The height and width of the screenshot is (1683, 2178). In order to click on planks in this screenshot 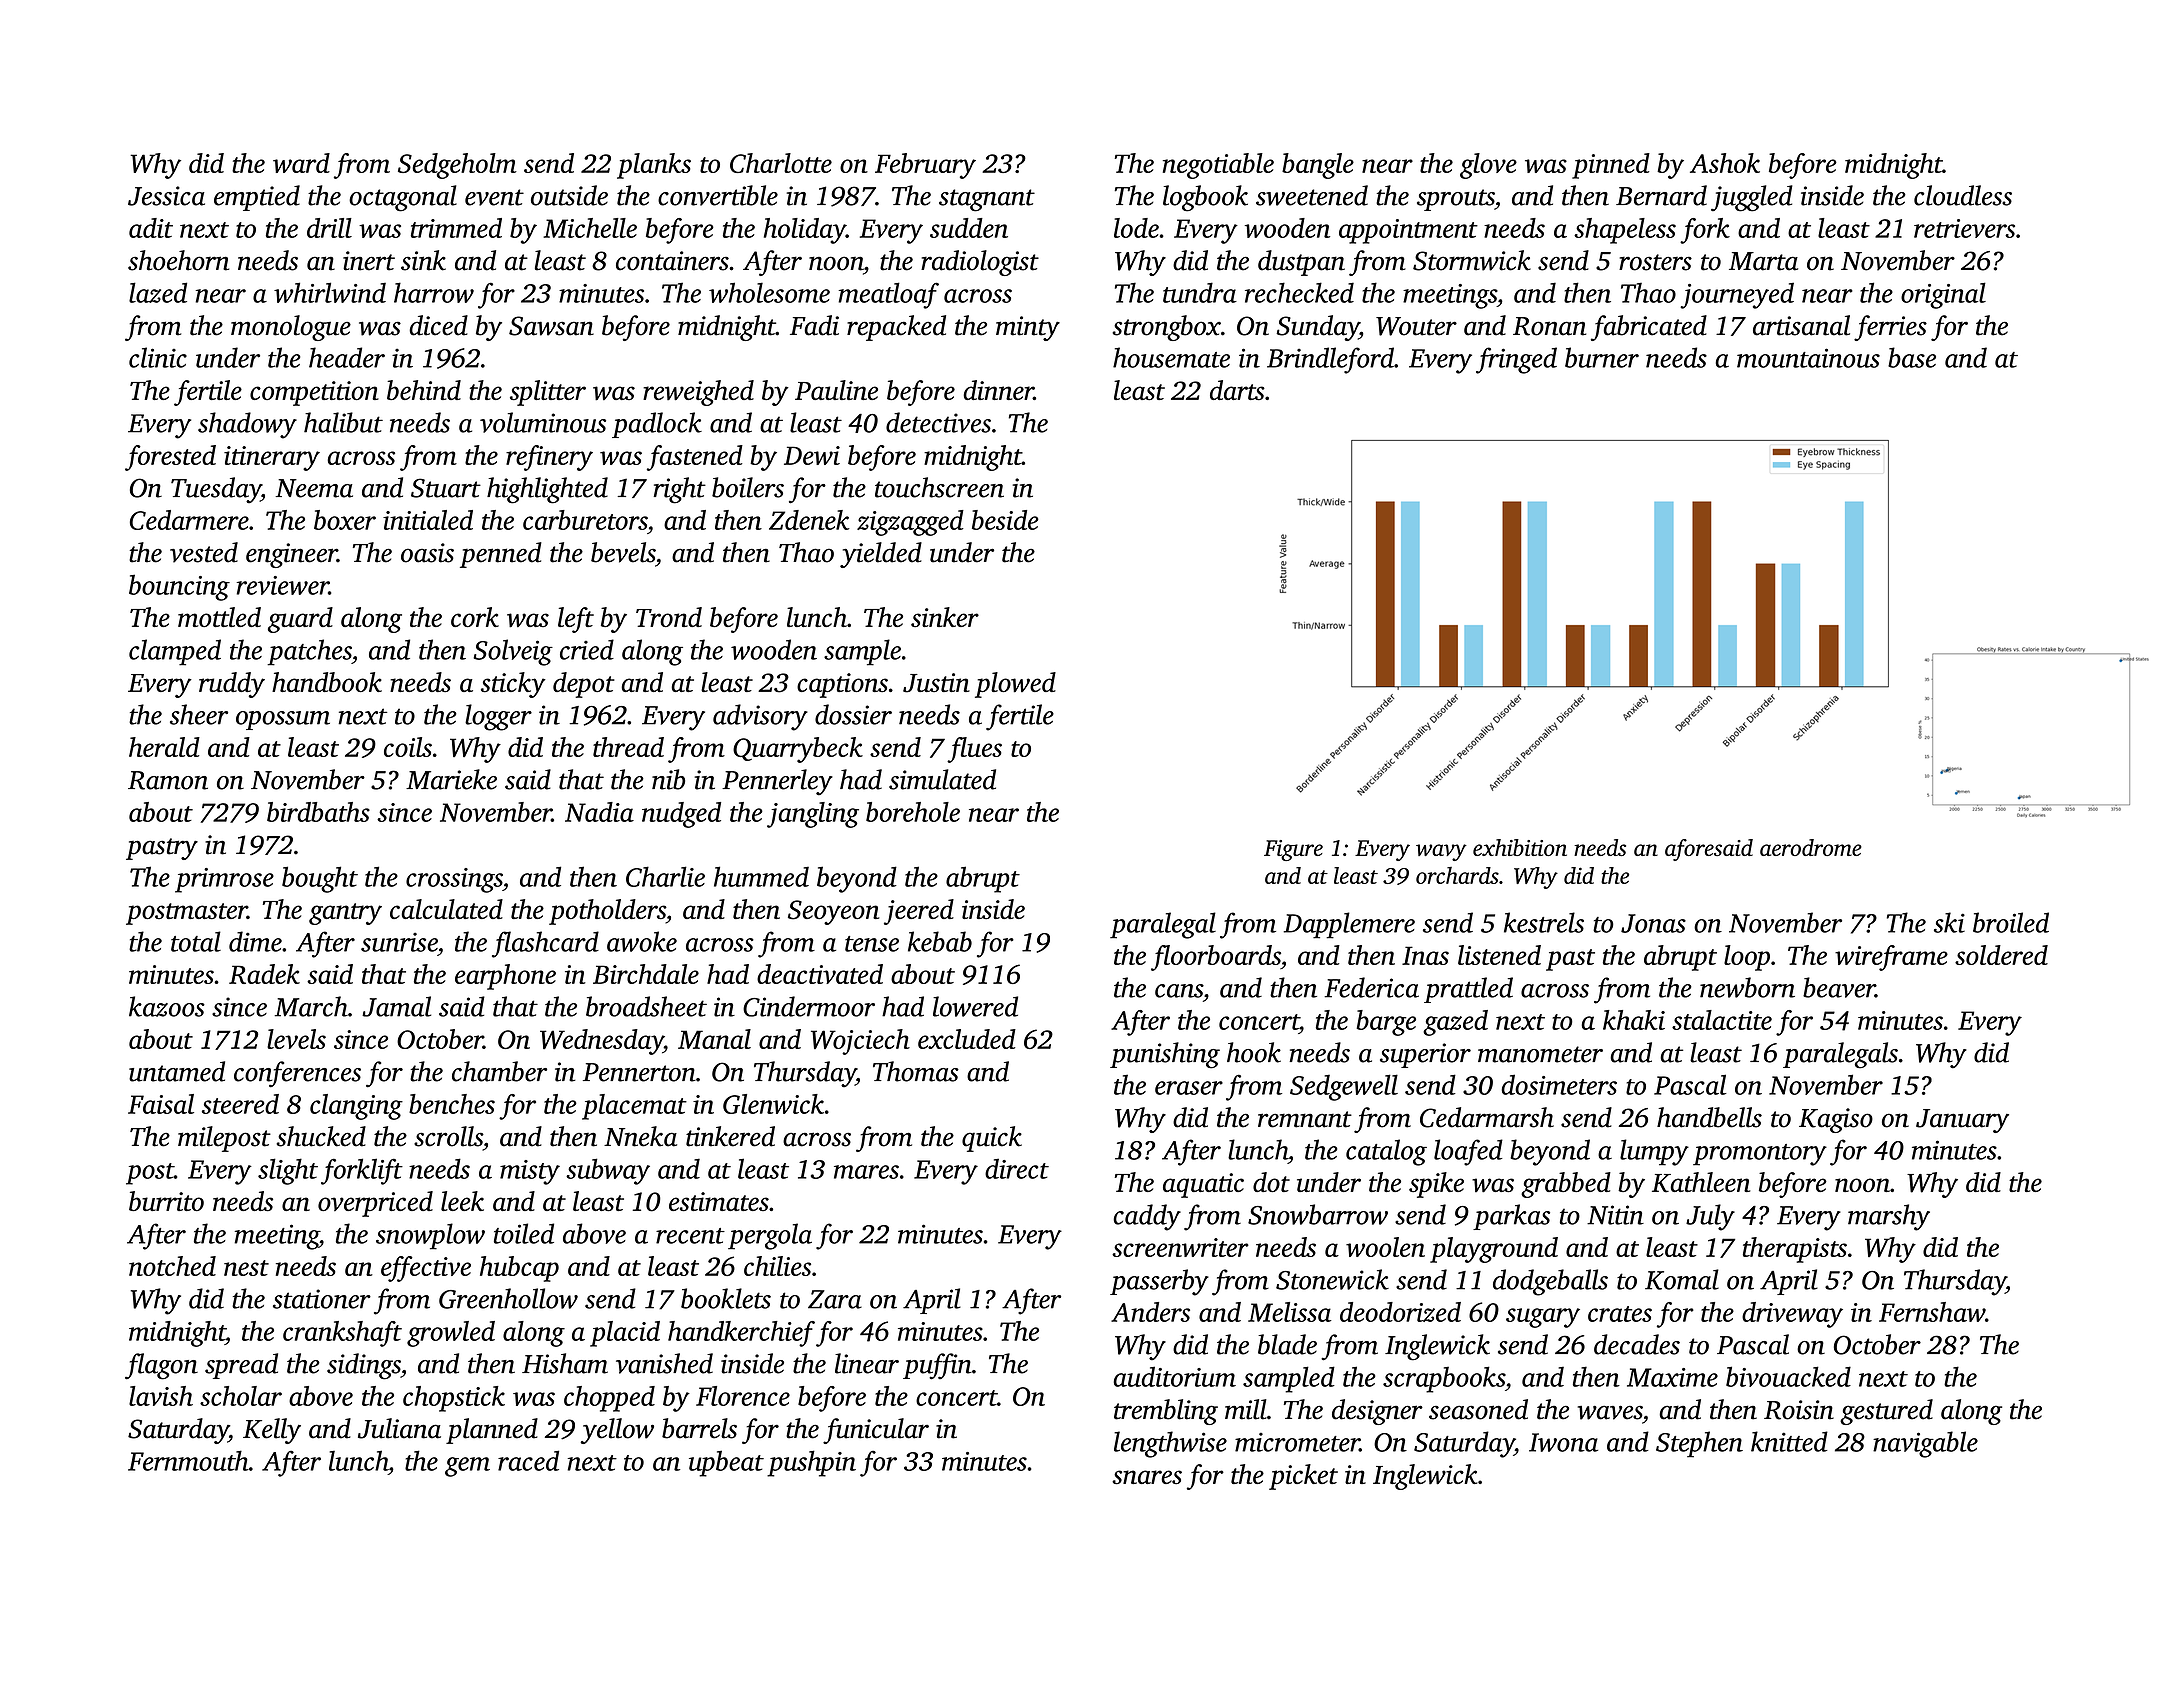, I will do `click(654, 166)`.
